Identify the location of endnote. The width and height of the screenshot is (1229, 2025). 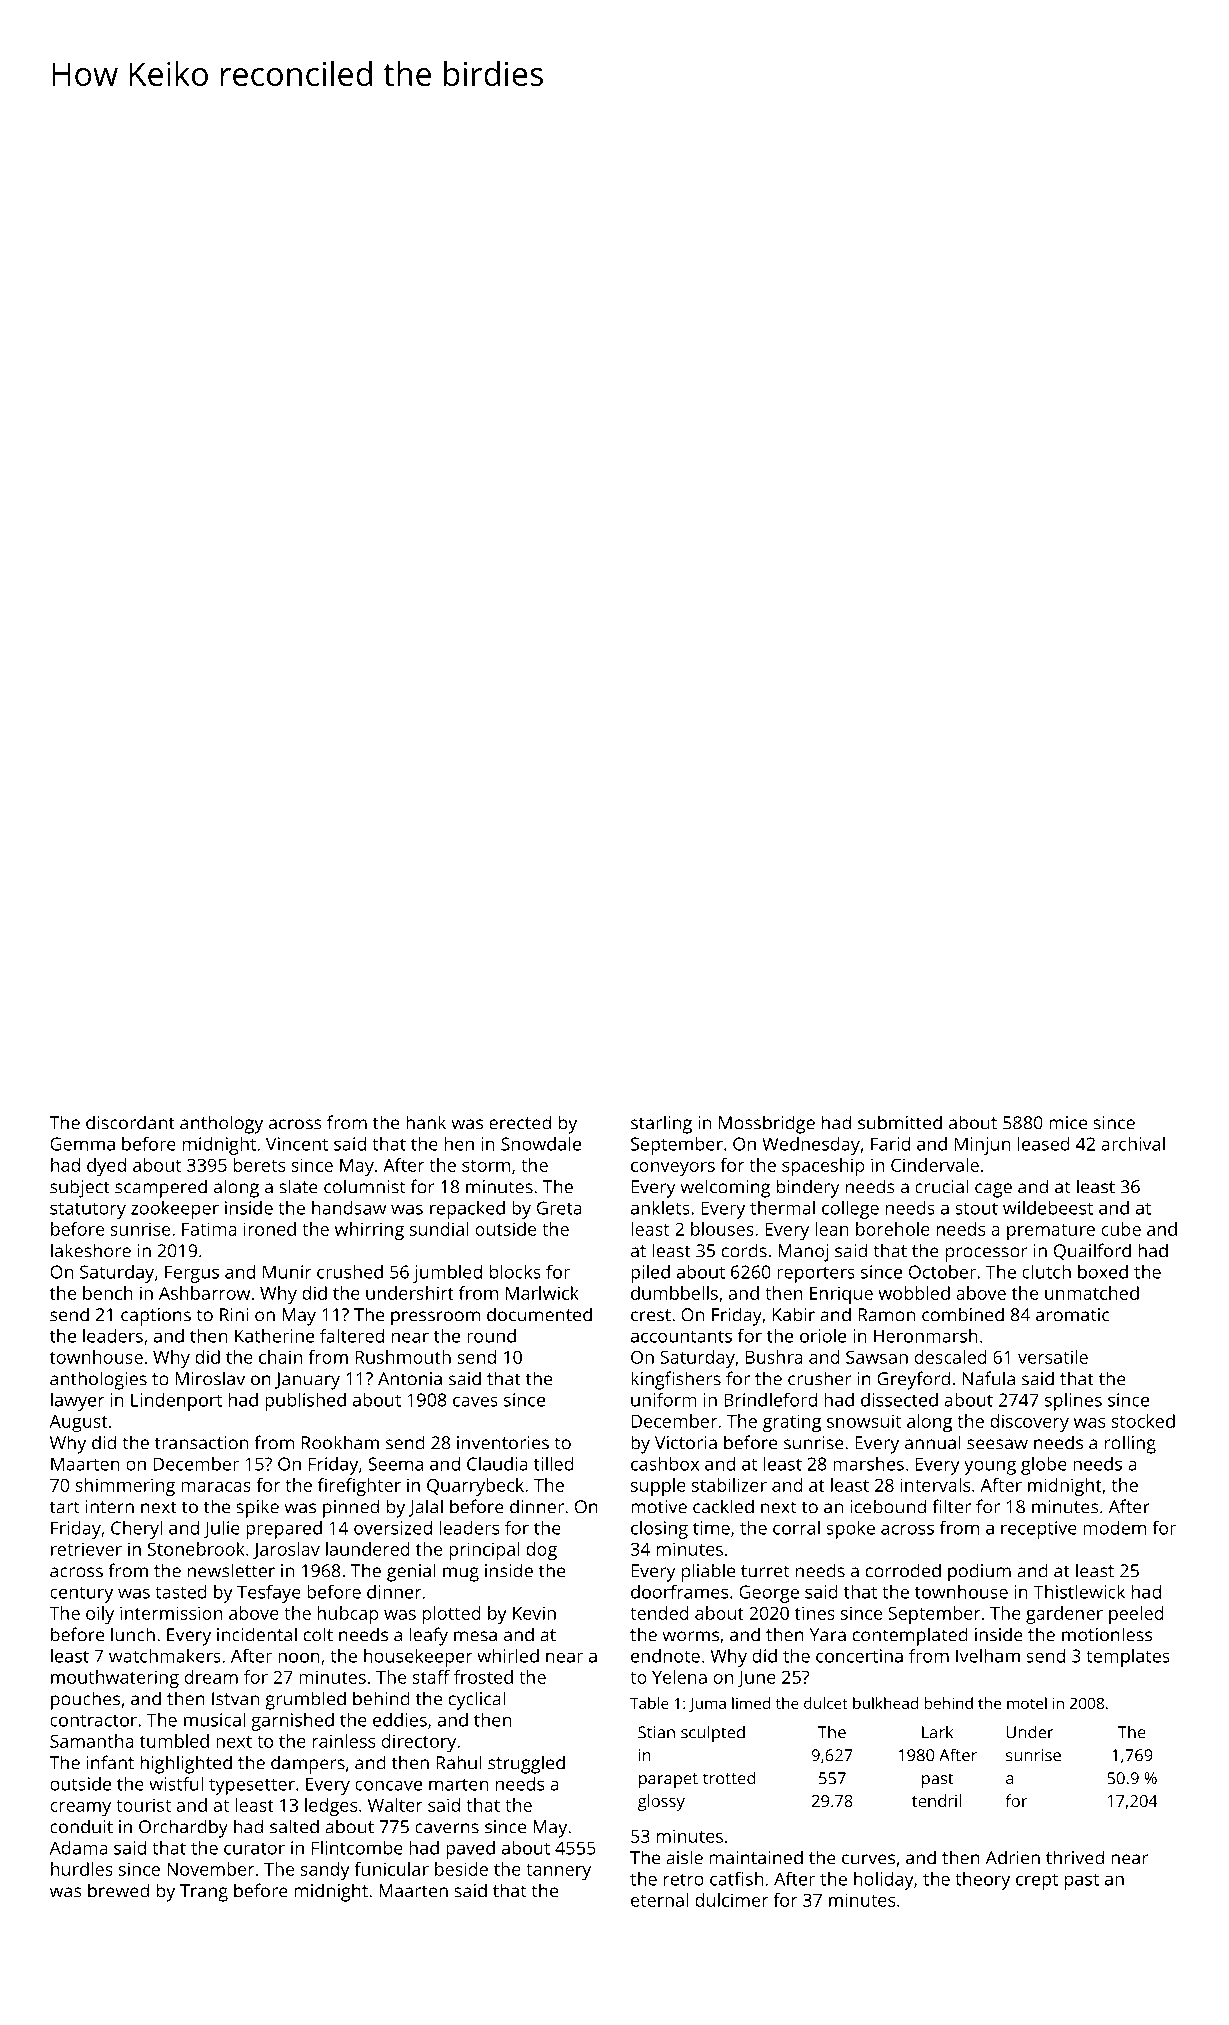
(665, 1656).
